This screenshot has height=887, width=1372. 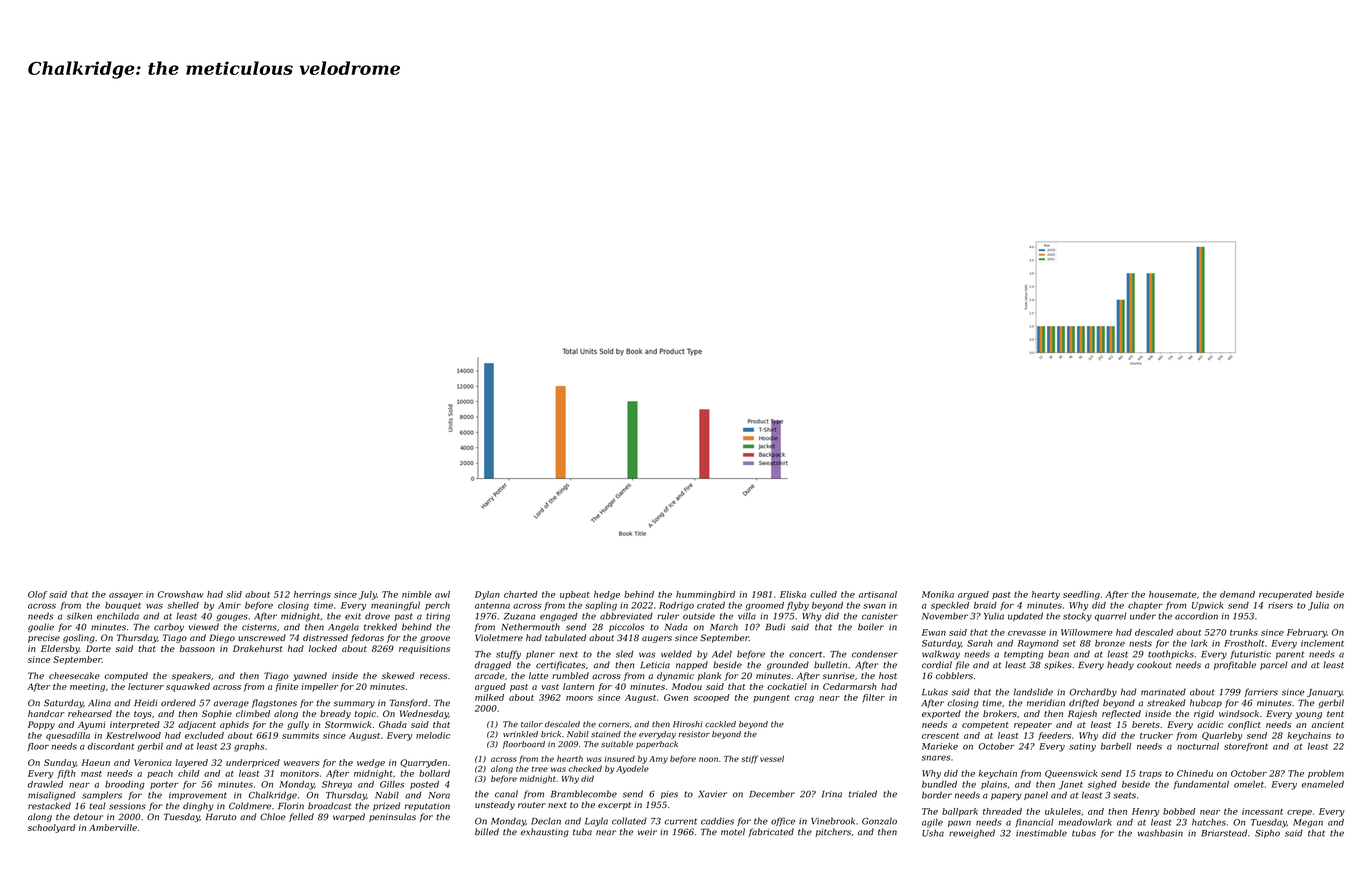 I want to click on schoolyard, so click(x=51, y=828).
